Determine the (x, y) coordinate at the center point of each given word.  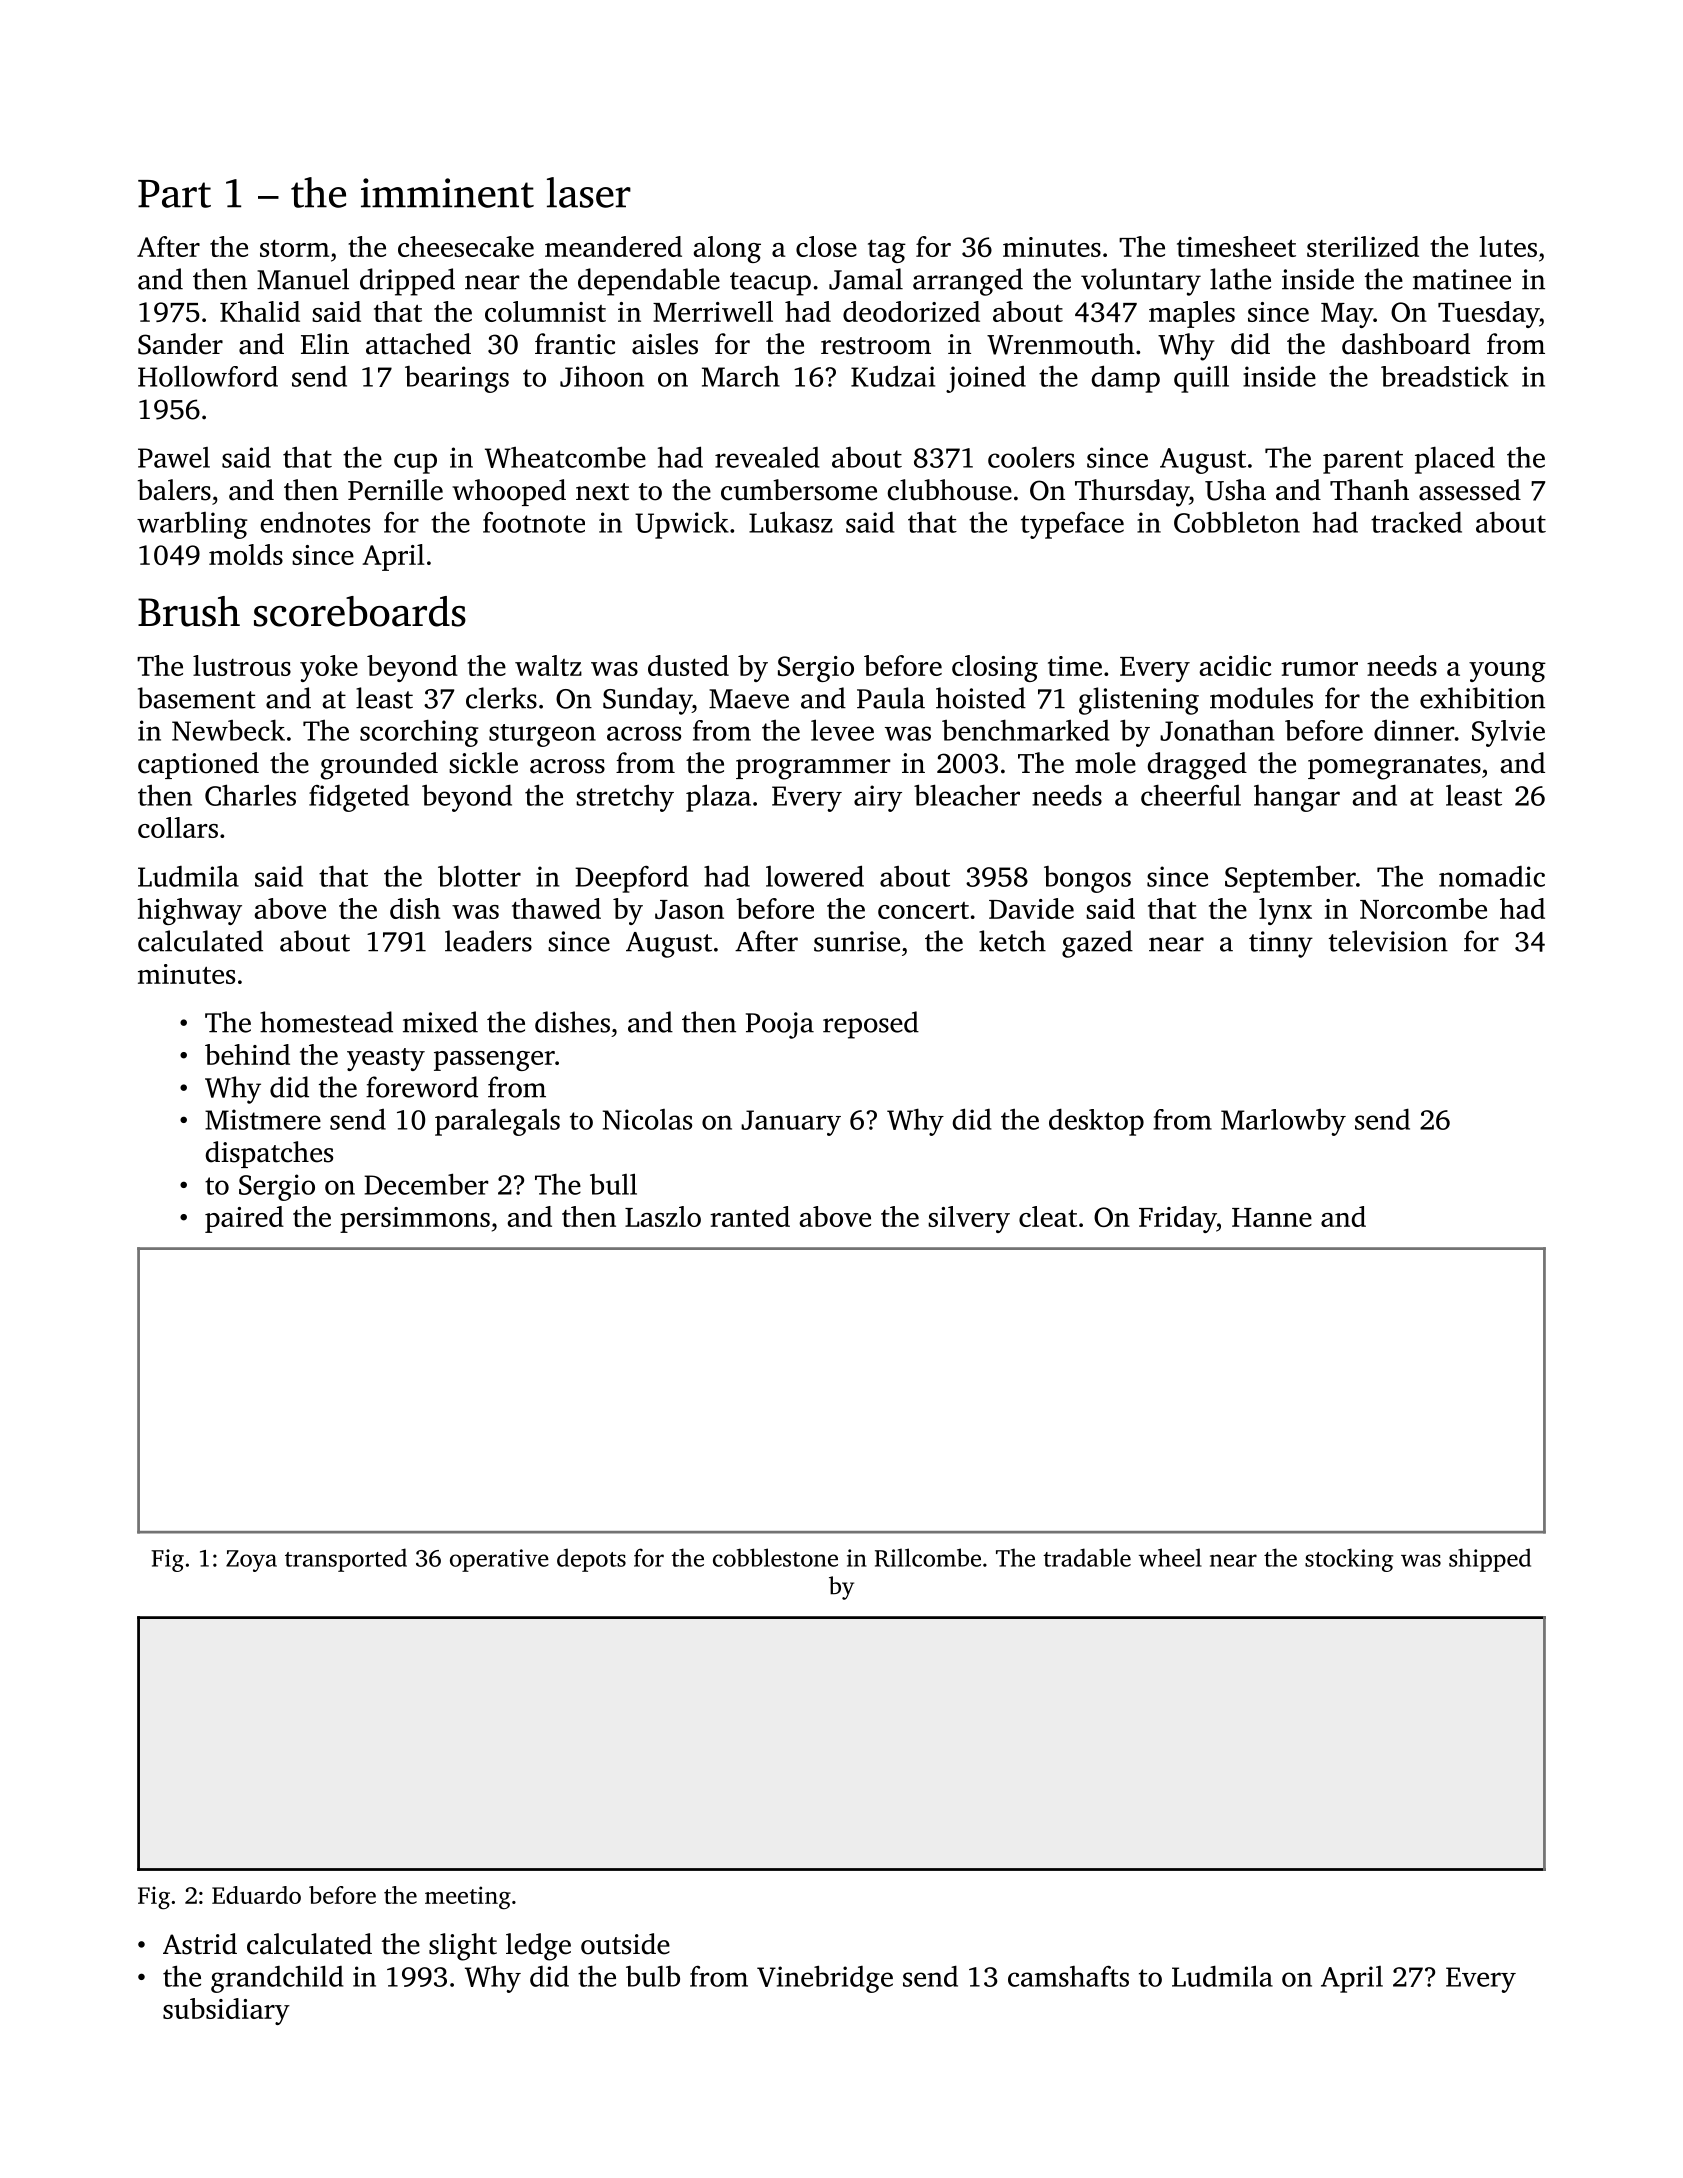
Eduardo (256, 1895)
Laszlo (663, 1216)
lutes (1508, 246)
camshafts (1068, 1976)
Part (174, 194)
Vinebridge (825, 1979)
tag (887, 251)
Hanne (1272, 1217)
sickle (483, 763)
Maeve (749, 699)
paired (244, 1219)
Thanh (1369, 490)
